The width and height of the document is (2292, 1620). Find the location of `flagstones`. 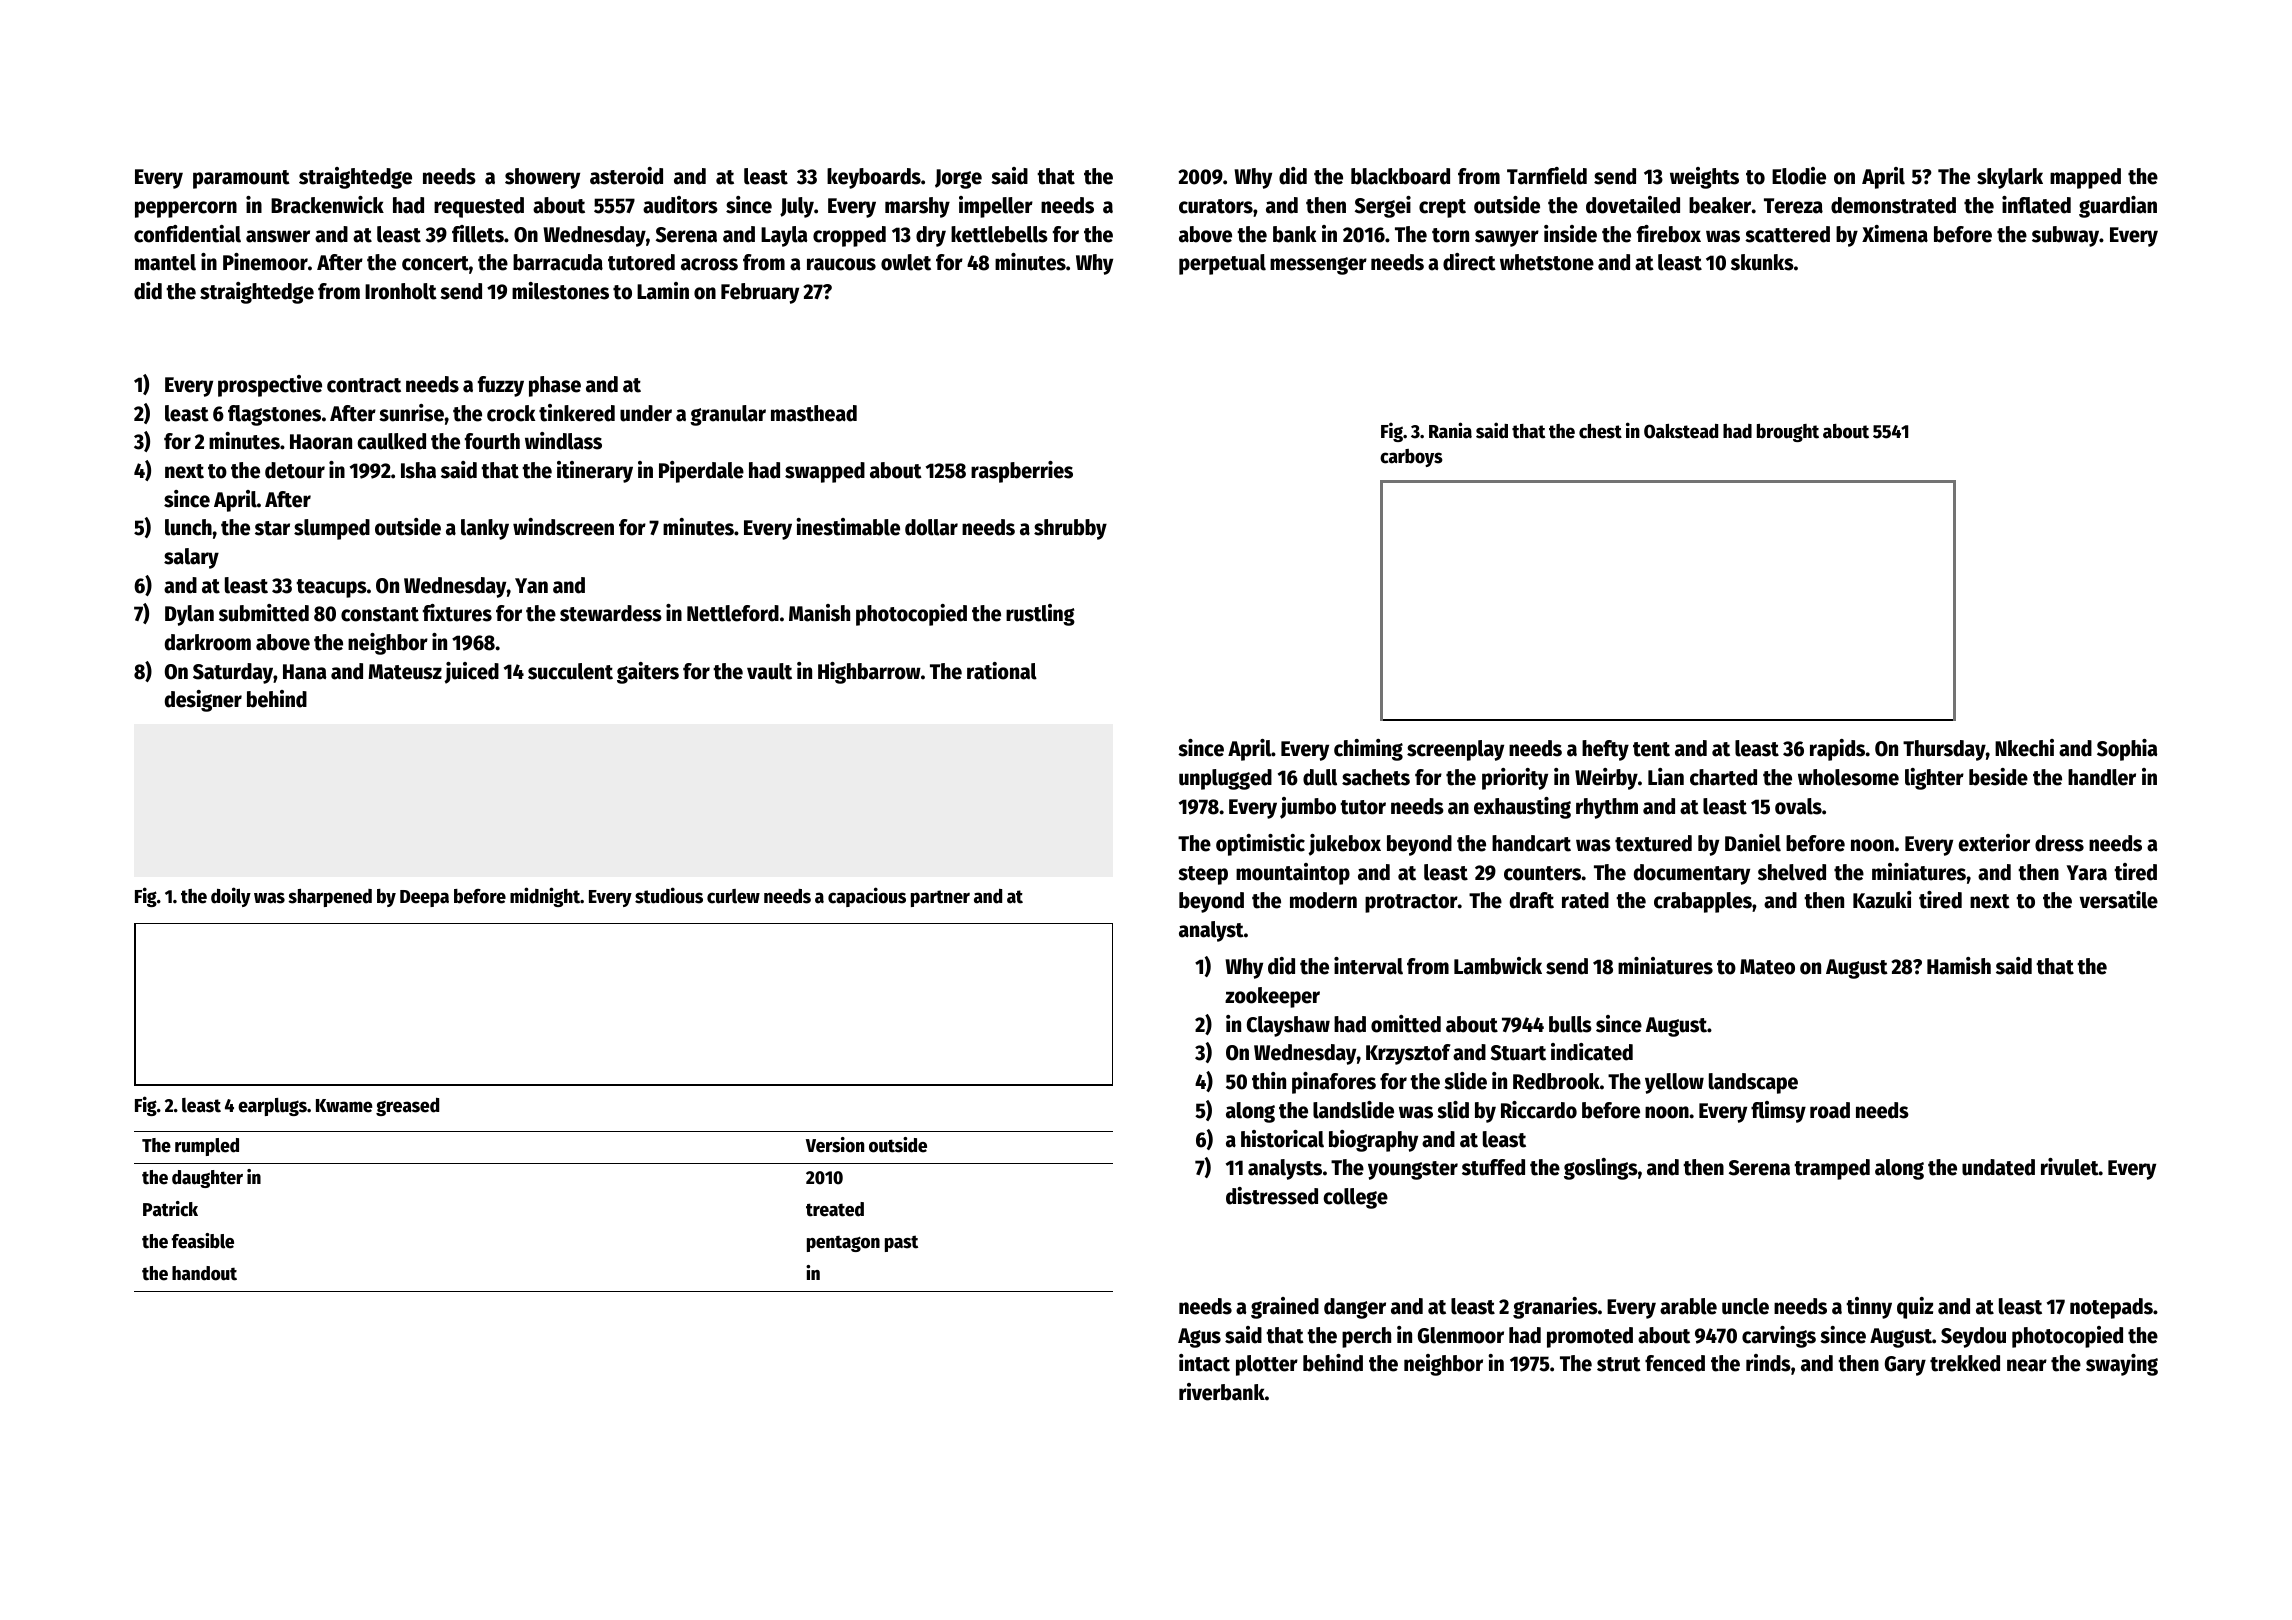

flagstones is located at coordinates (274, 415).
